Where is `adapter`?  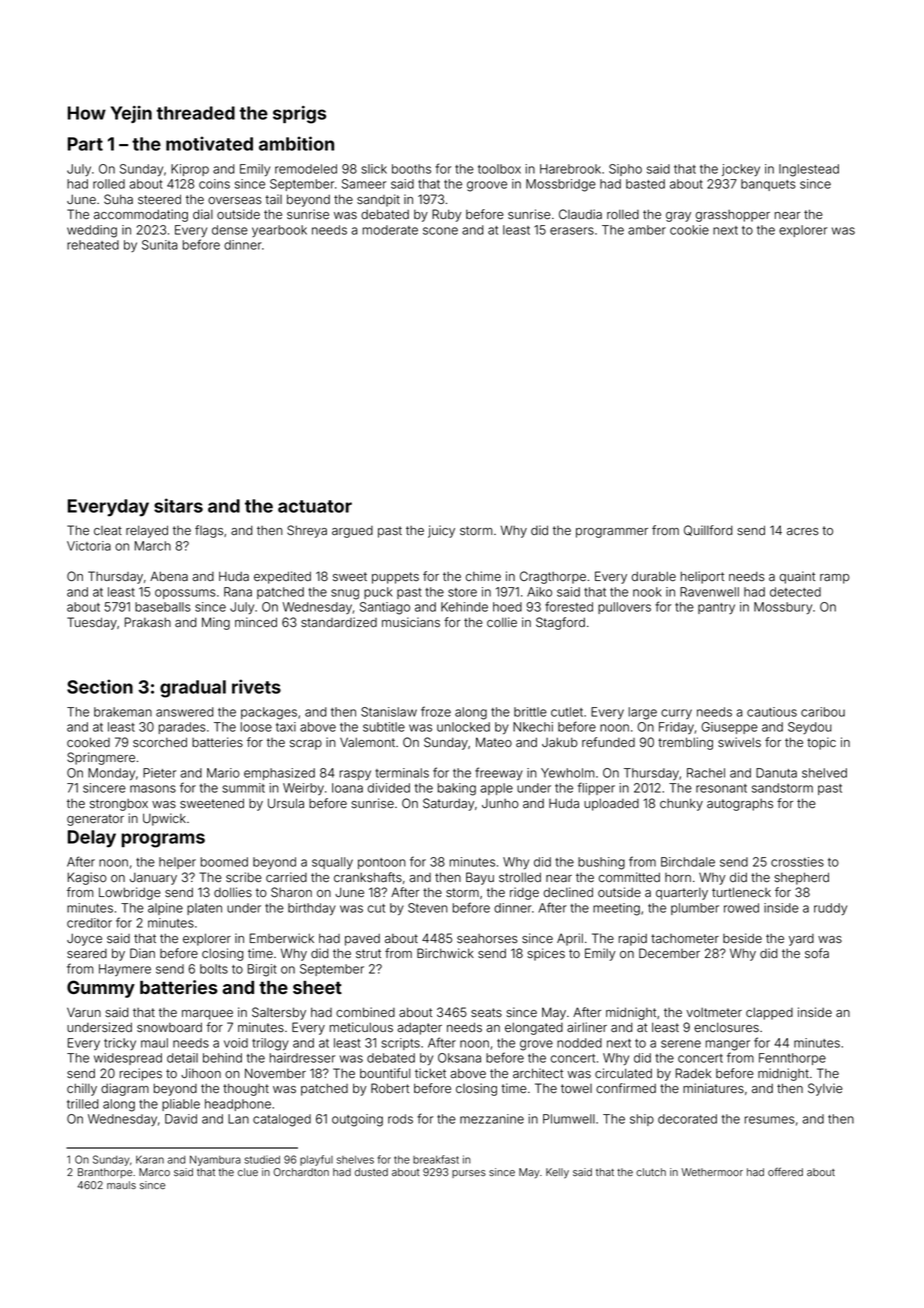
adapter is located at coordinates (419, 1028).
